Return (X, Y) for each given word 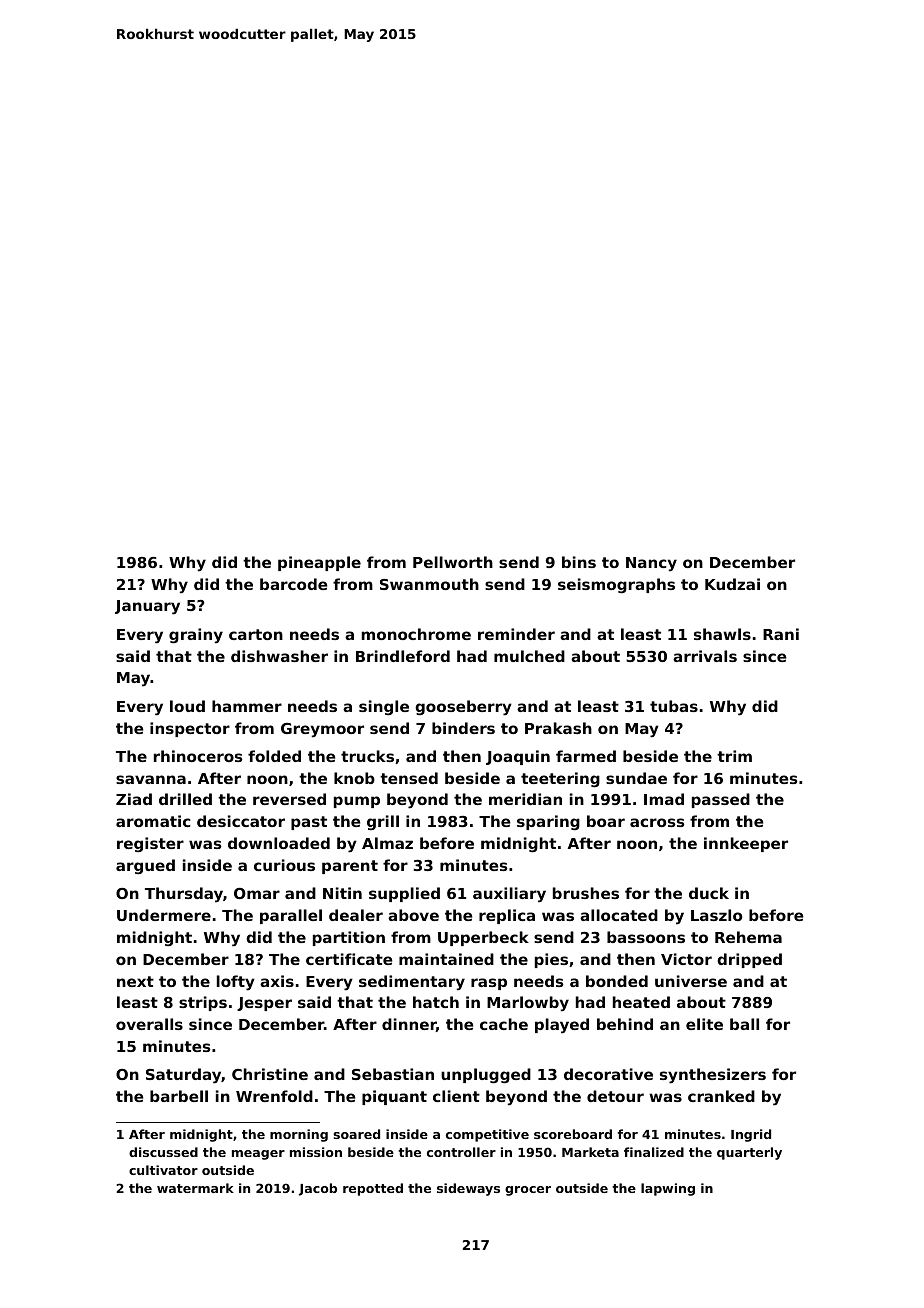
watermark (195, 1188)
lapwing (668, 1189)
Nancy (651, 564)
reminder (516, 634)
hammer (247, 706)
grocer (528, 1191)
